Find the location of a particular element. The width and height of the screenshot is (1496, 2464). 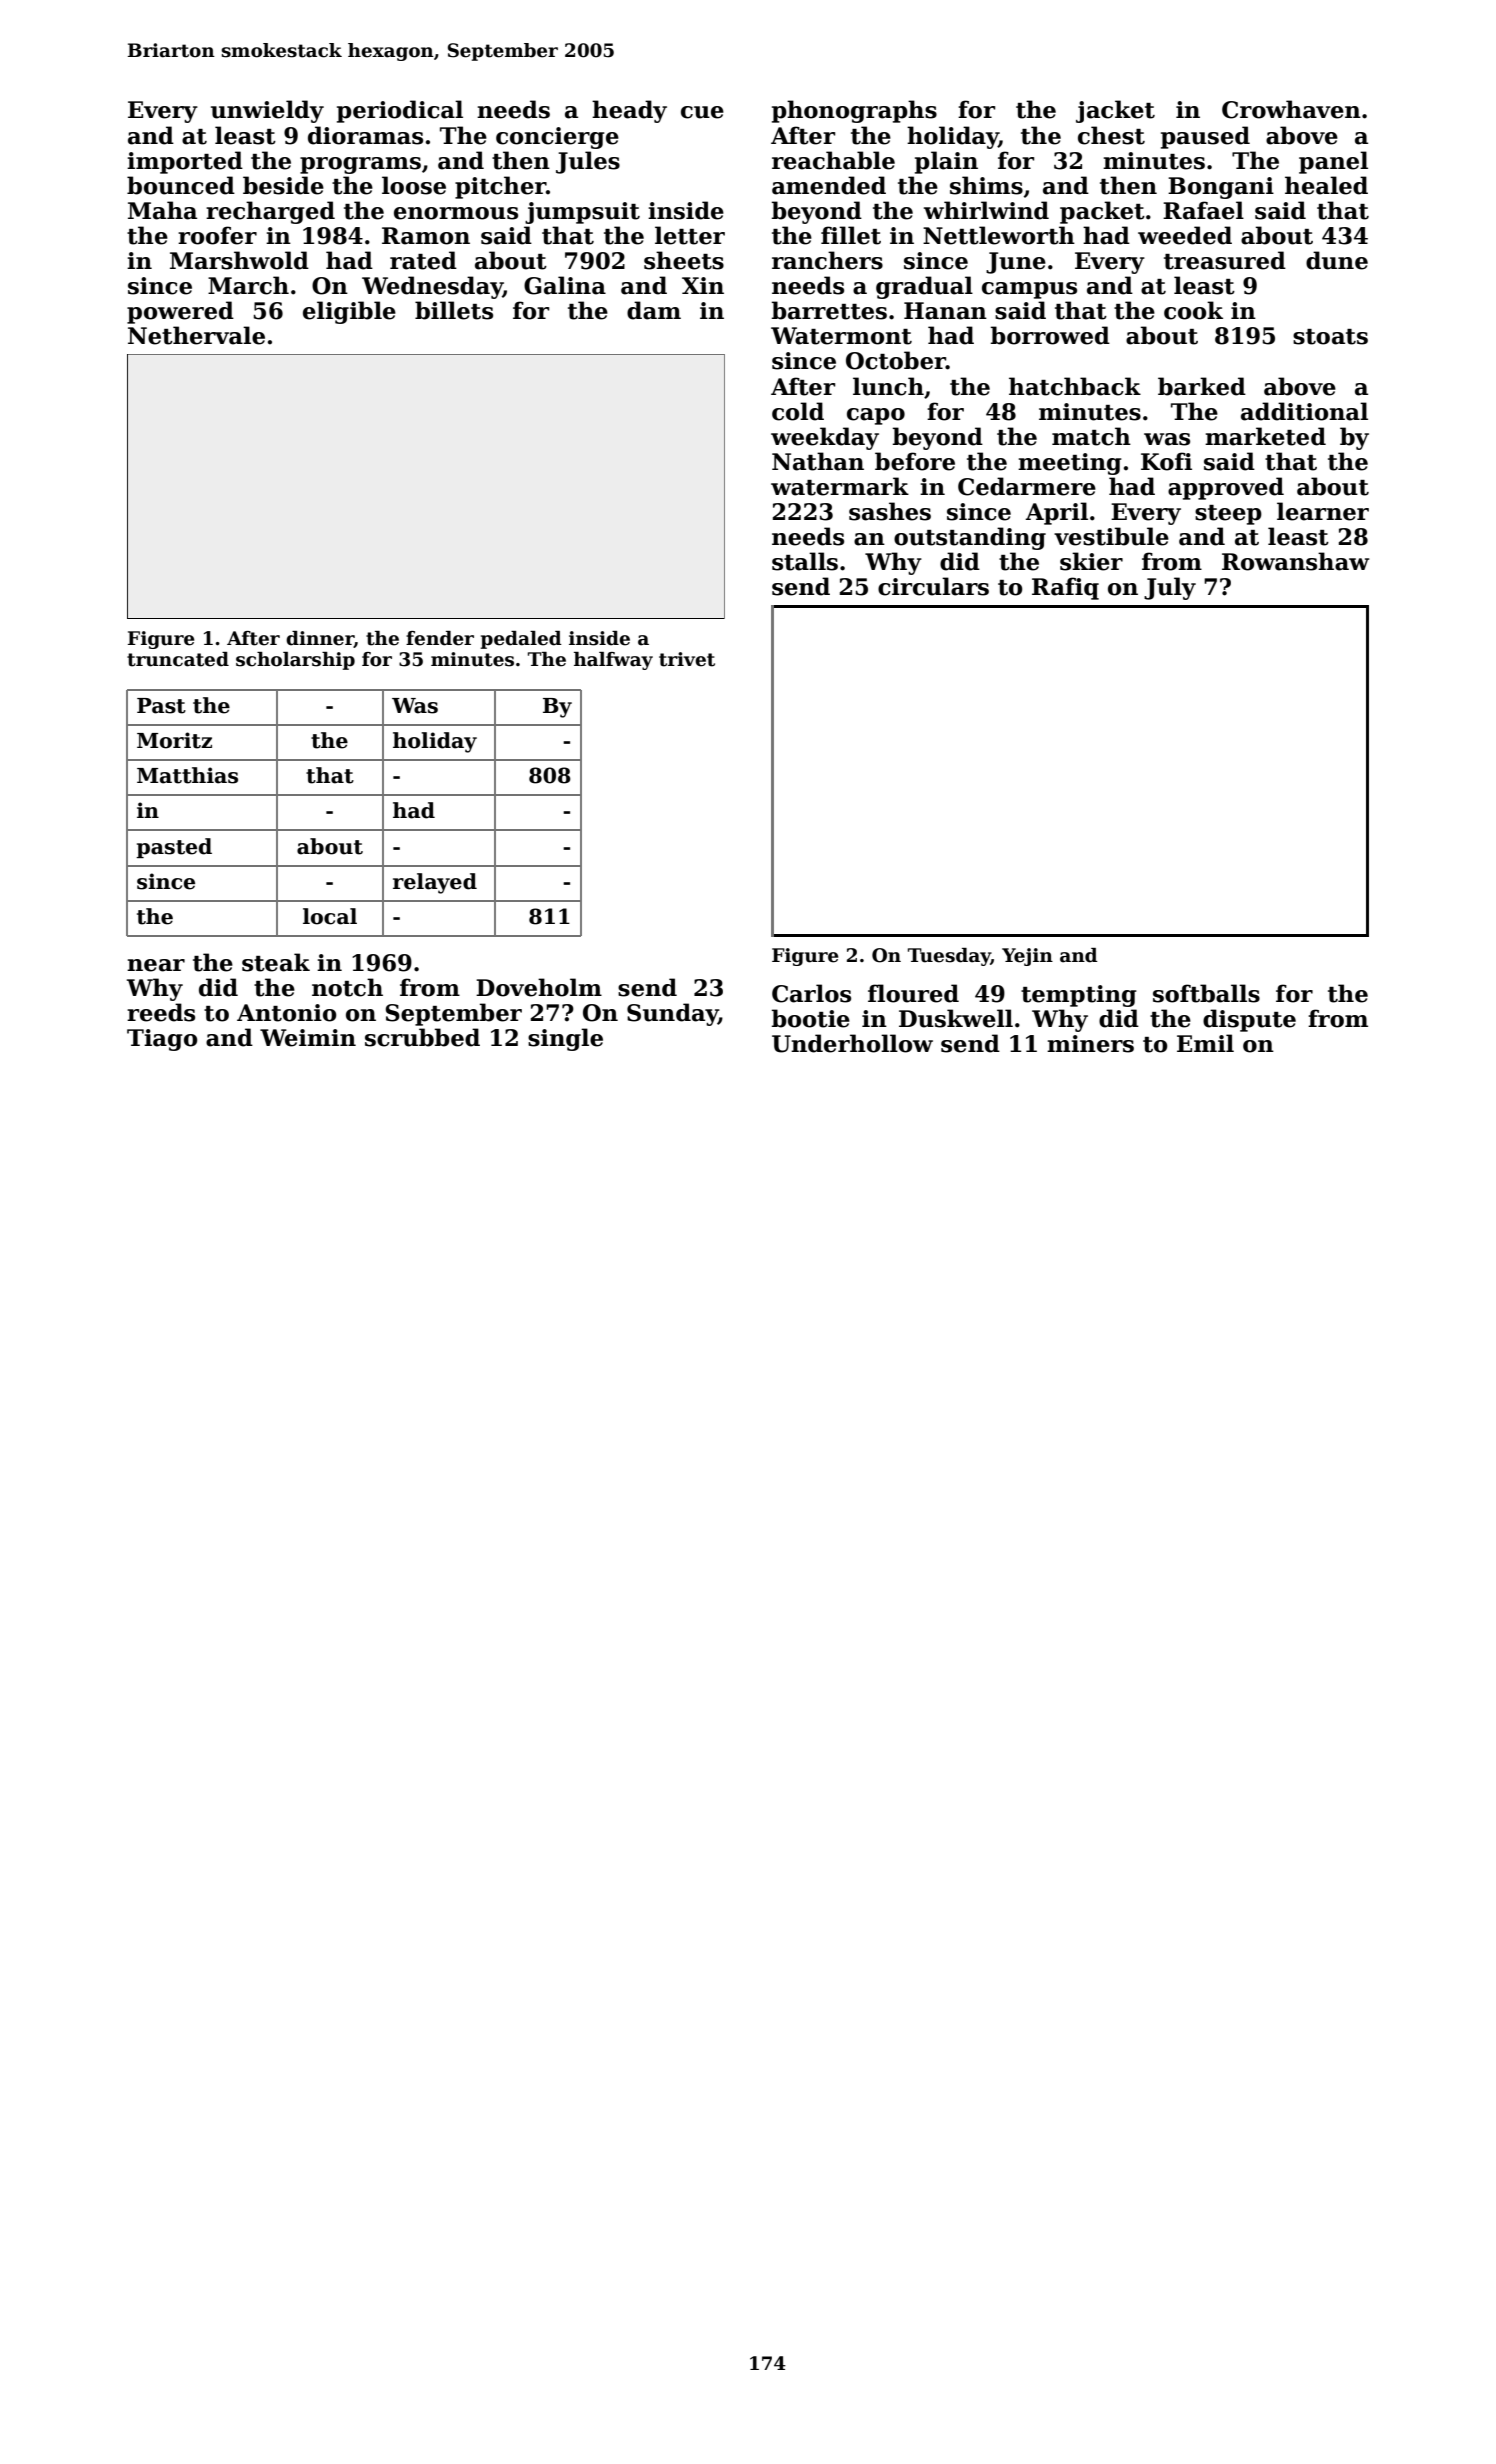

programs is located at coordinates (360, 165).
